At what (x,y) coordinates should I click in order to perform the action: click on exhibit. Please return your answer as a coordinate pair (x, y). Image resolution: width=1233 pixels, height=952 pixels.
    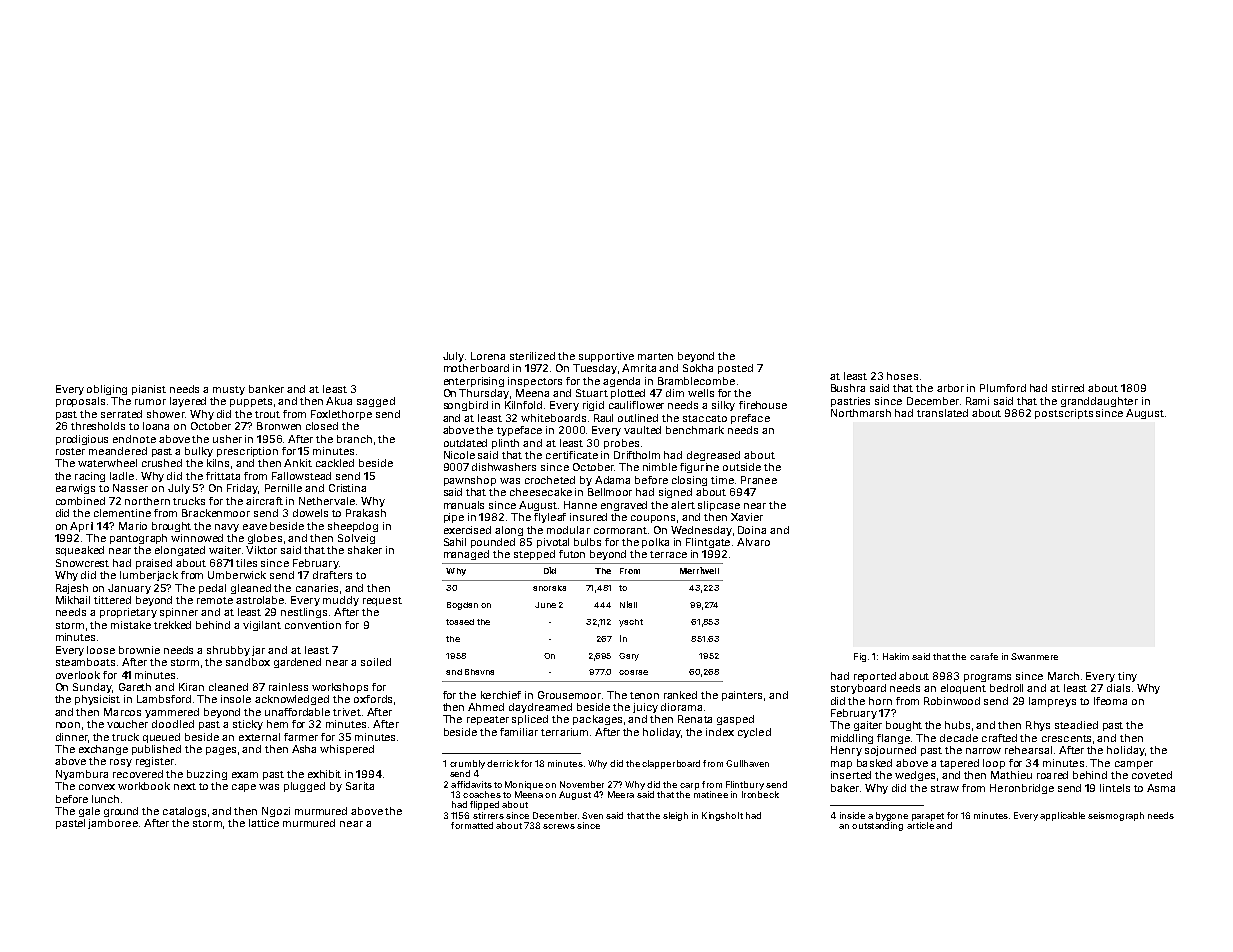
    Looking at the image, I should click on (324, 774).
